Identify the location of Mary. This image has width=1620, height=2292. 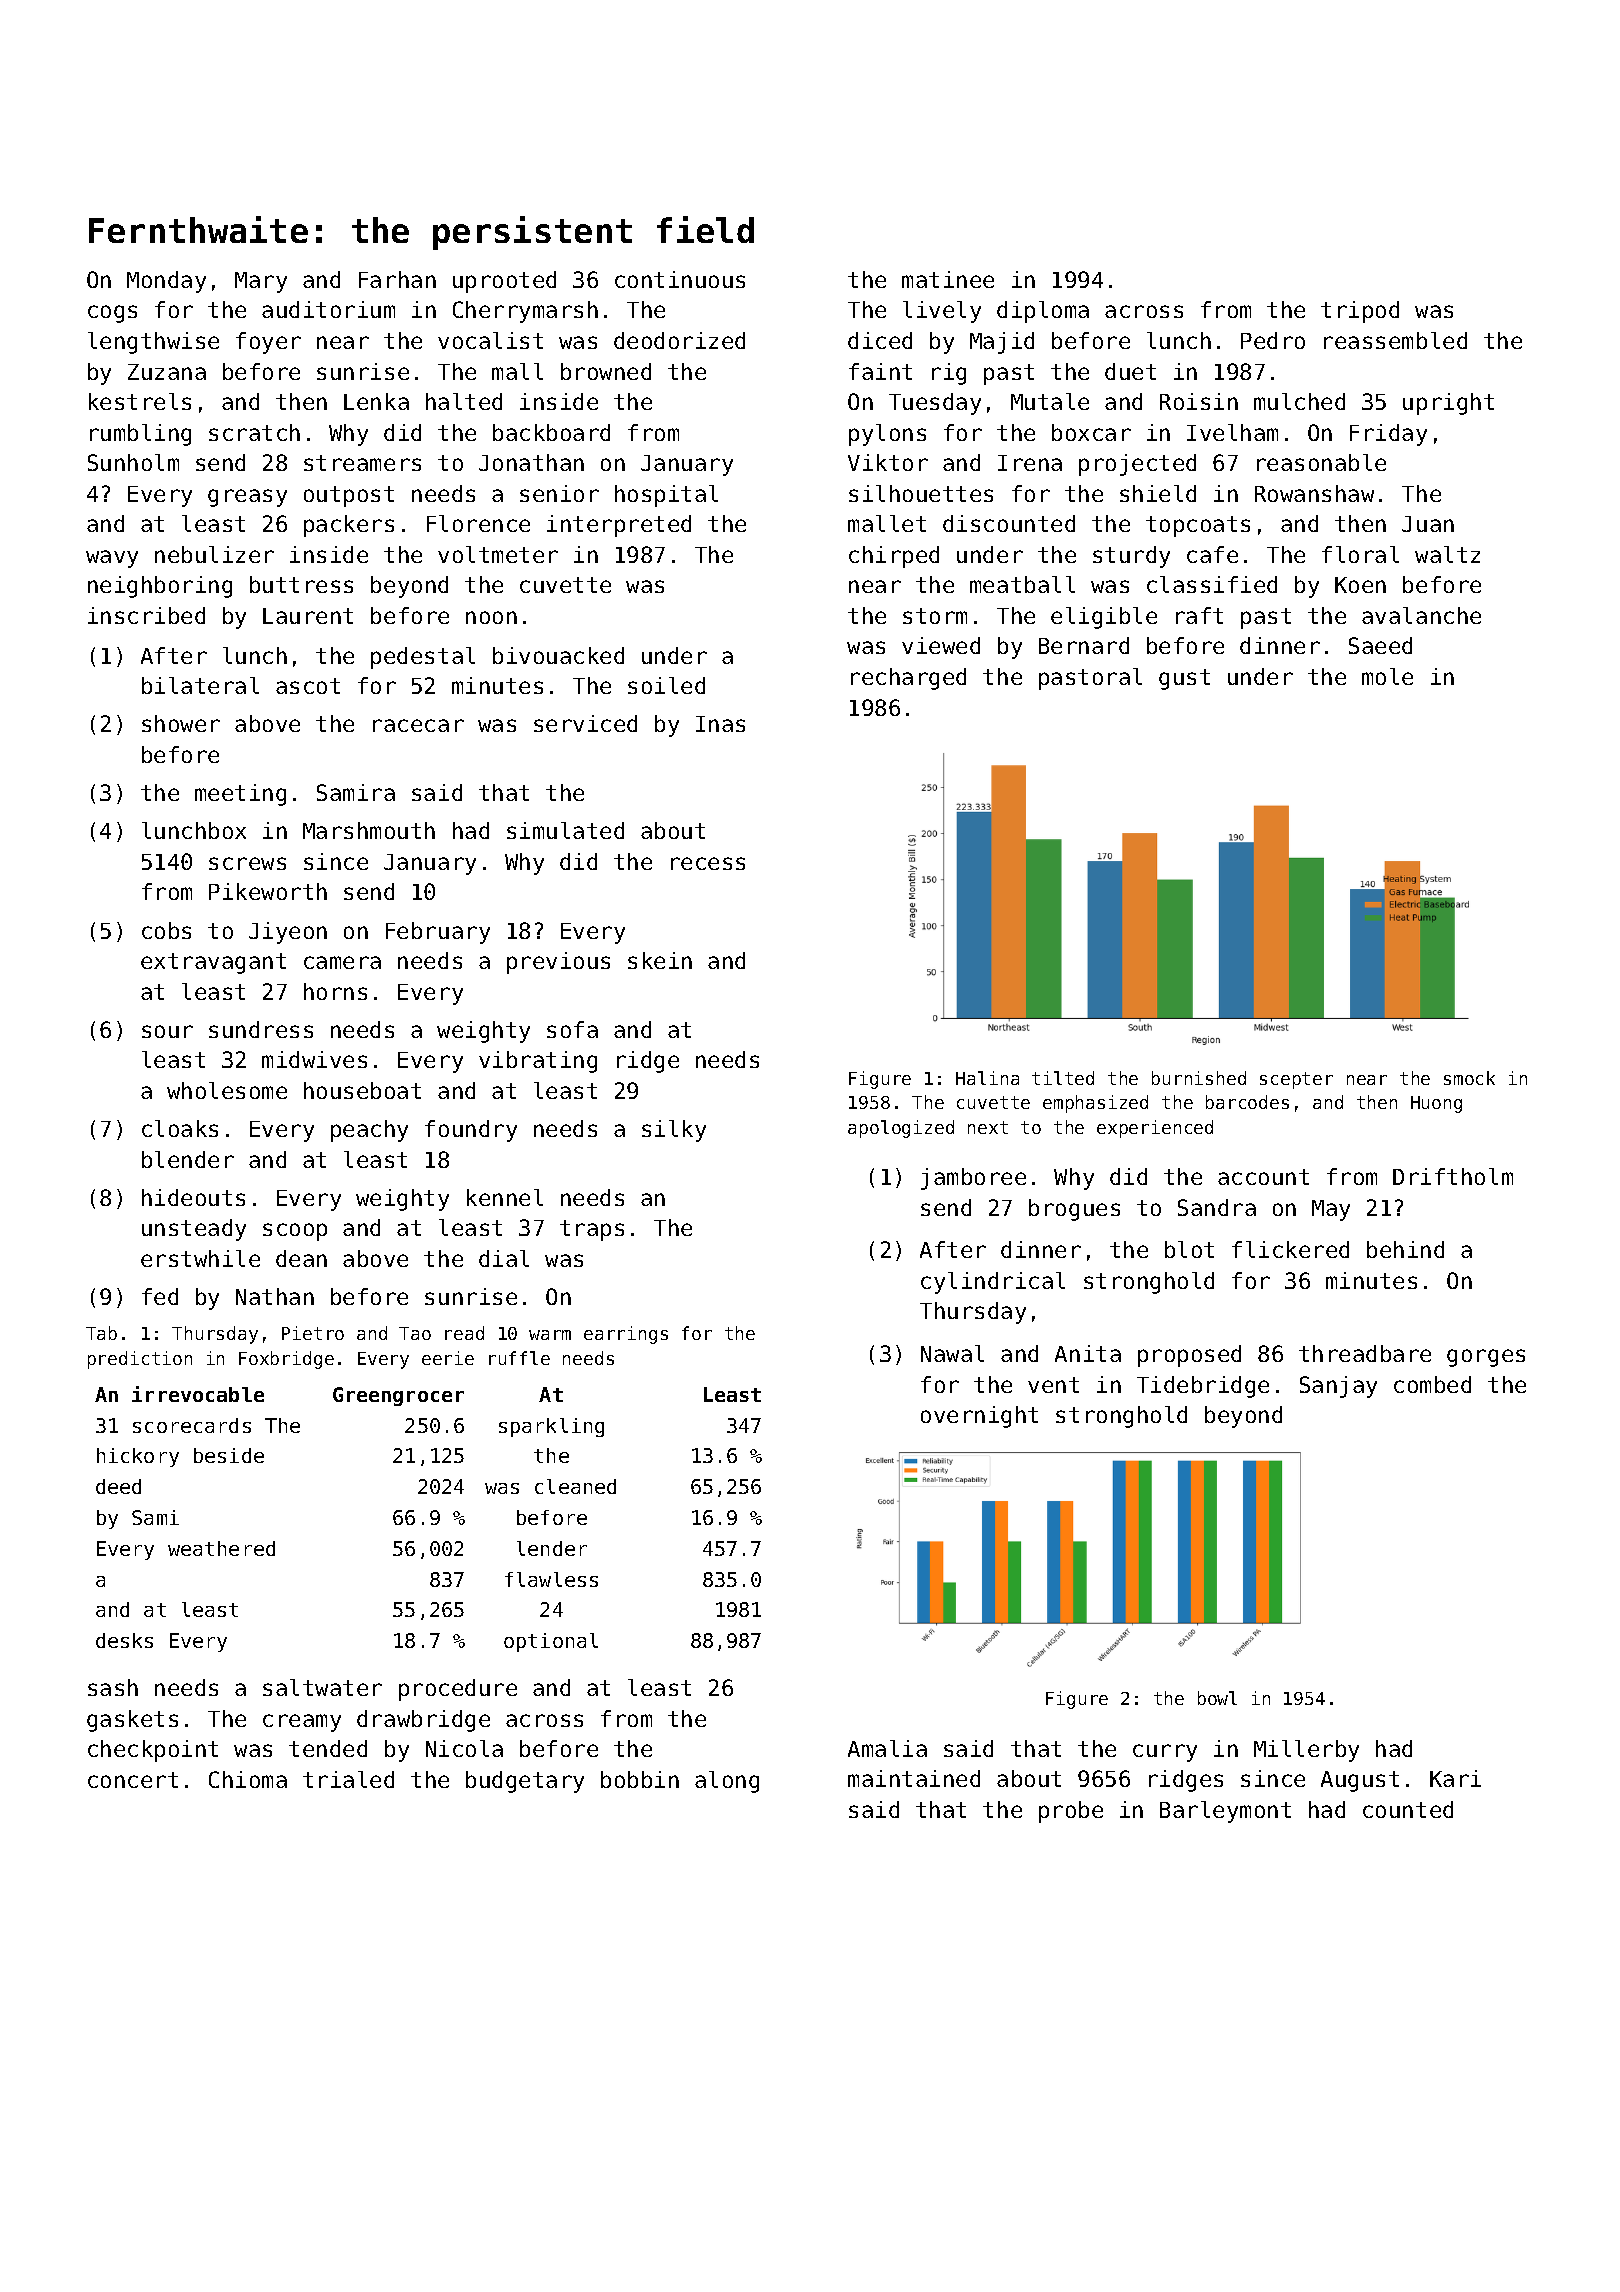
(261, 282).
